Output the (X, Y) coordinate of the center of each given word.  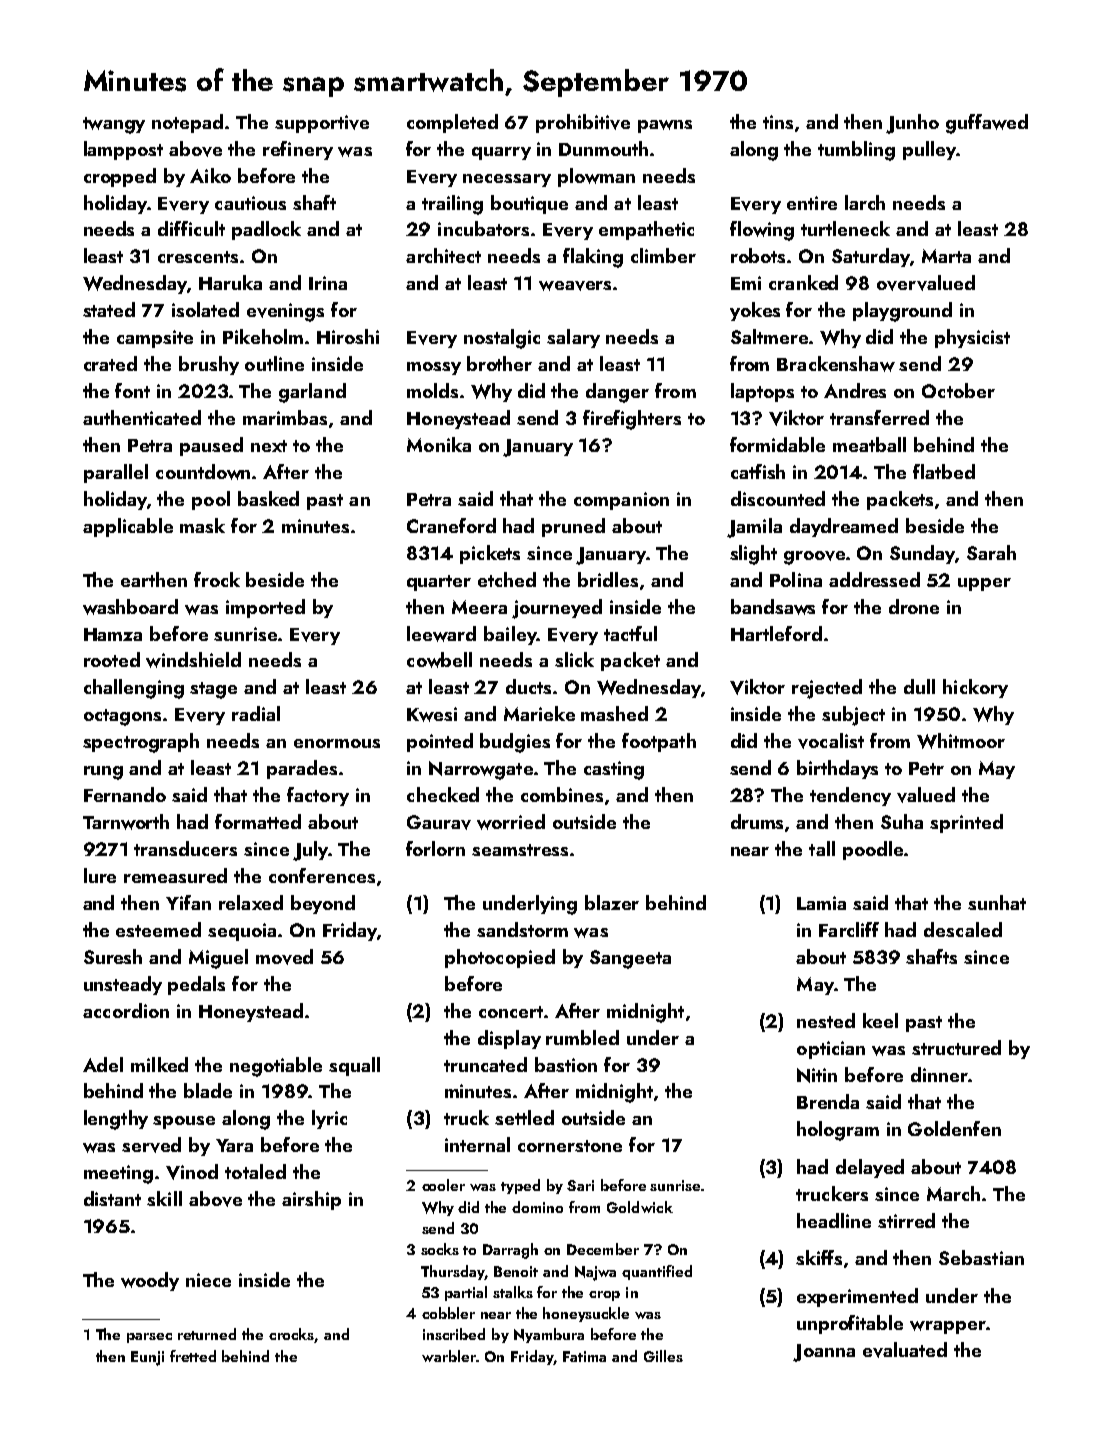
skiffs (819, 1257)
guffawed (987, 124)
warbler (449, 1356)
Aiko (210, 175)
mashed (614, 713)
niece (208, 1280)
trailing (452, 205)
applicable (128, 527)
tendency (850, 796)
